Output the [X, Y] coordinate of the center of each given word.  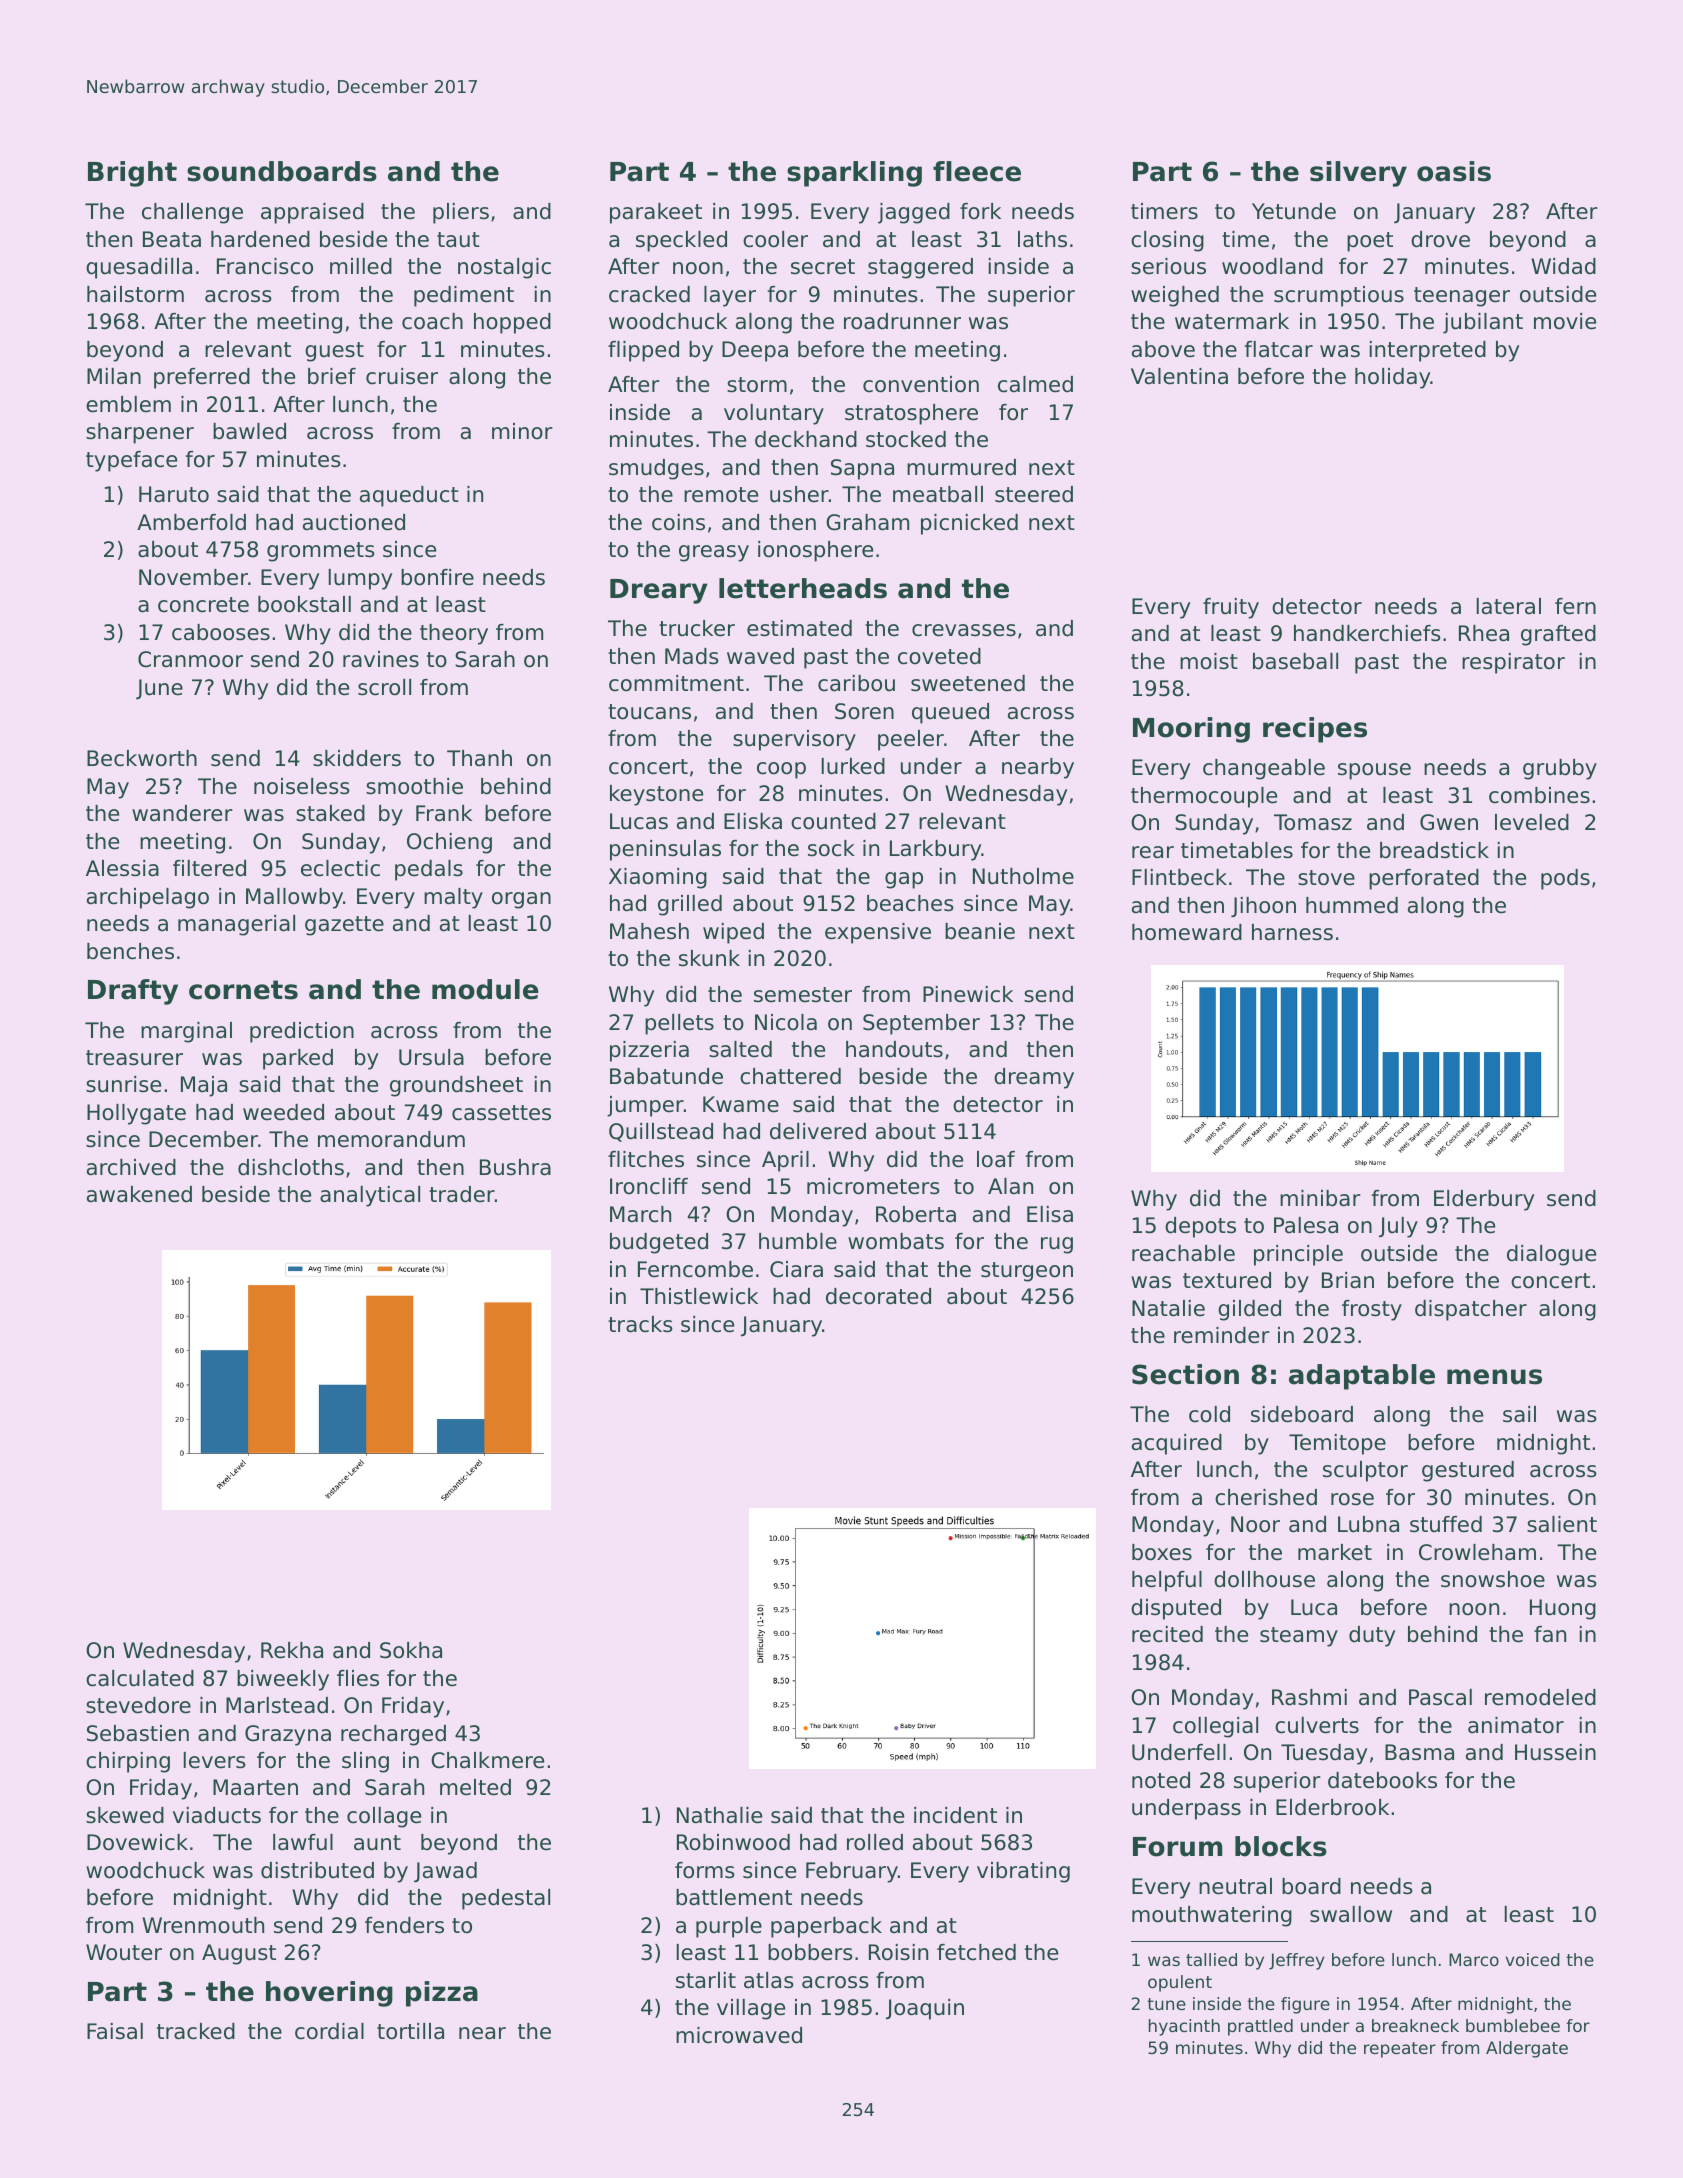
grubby [1560, 769]
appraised [312, 213]
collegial [1215, 1727]
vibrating [1023, 1872]
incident [955, 1815]
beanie [980, 931]
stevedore [138, 1705]
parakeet [656, 213]
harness [1292, 932]
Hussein [1555, 1752]
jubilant [1483, 323]
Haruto [174, 494]
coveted [939, 656]
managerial [236, 925]
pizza [442, 1994]
